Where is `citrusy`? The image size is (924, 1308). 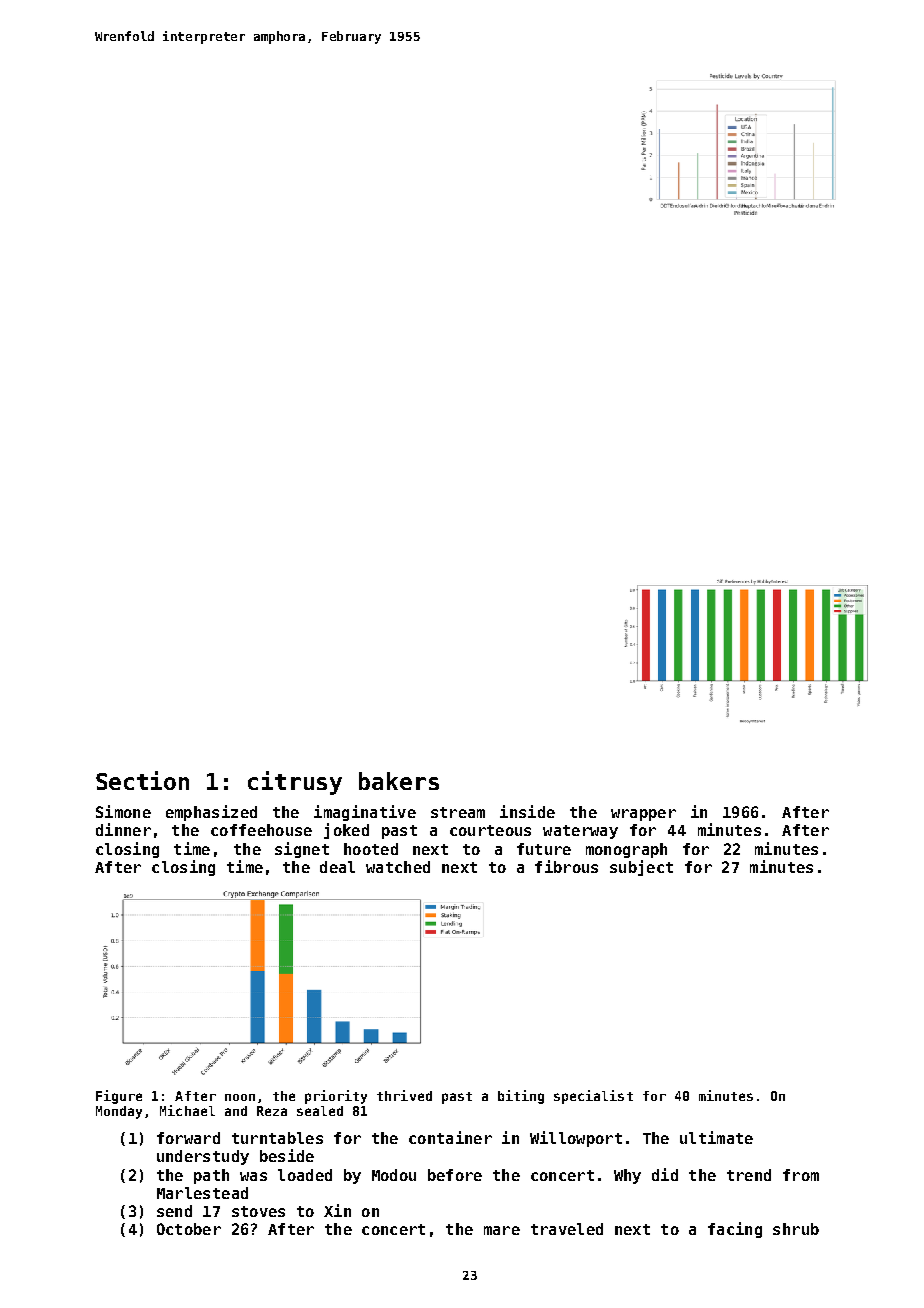
citrusy is located at coordinates (295, 783).
